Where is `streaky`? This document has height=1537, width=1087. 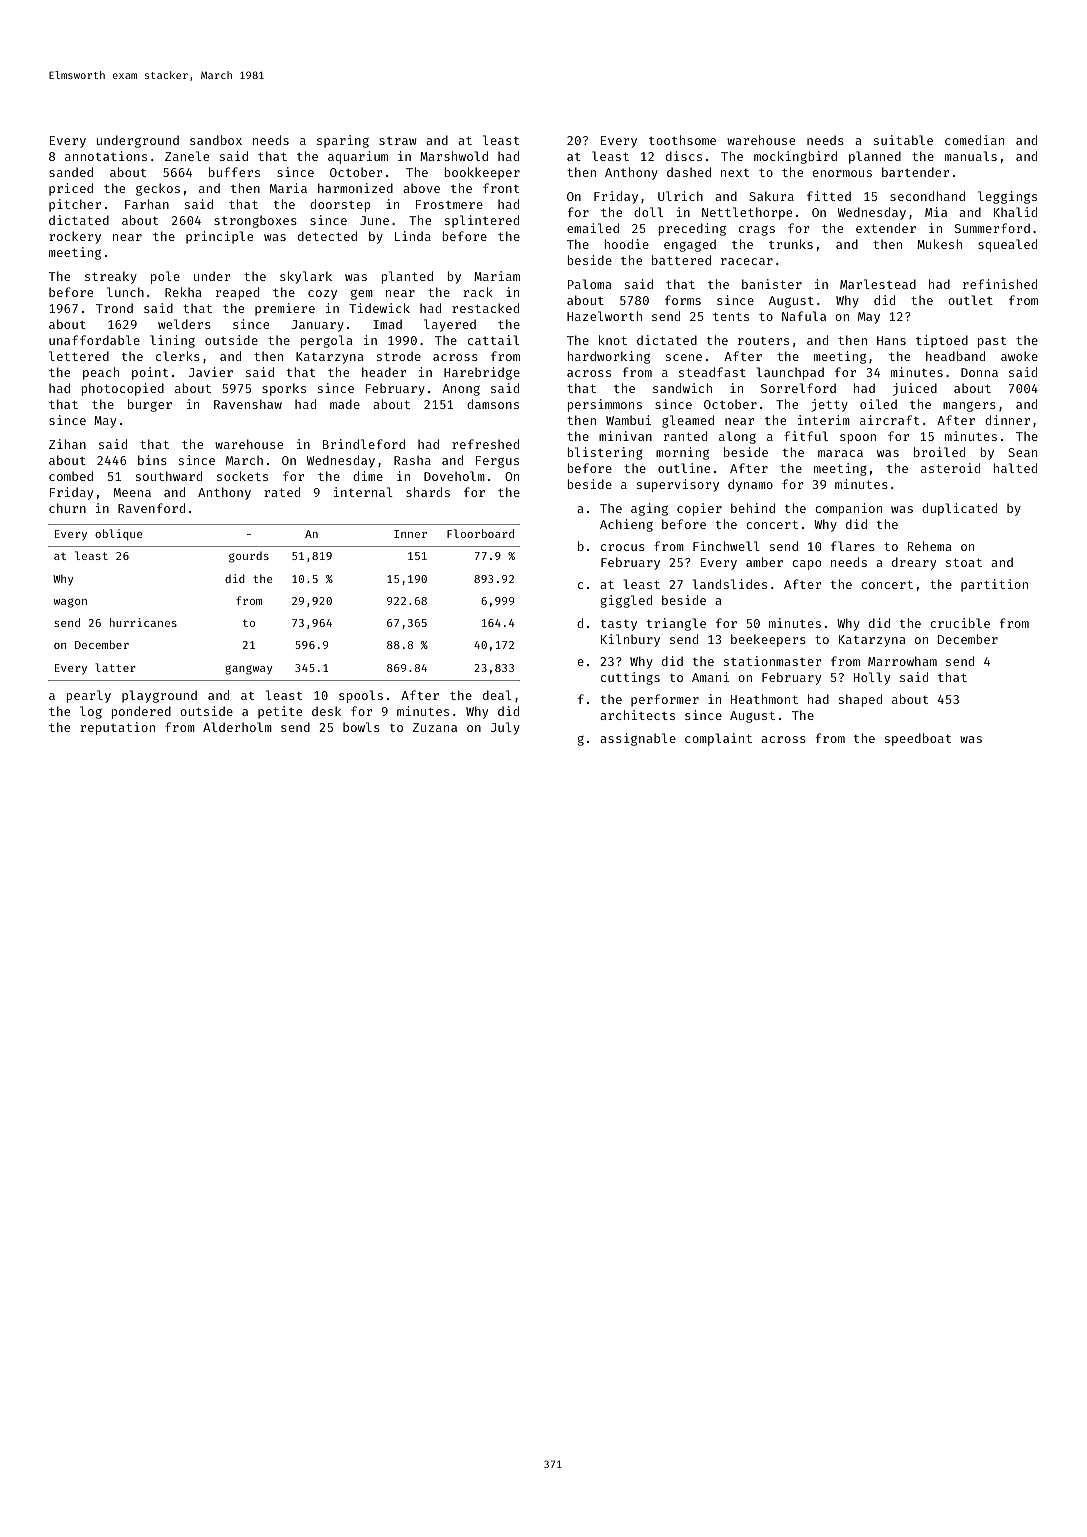 streaky is located at coordinates (111, 277).
